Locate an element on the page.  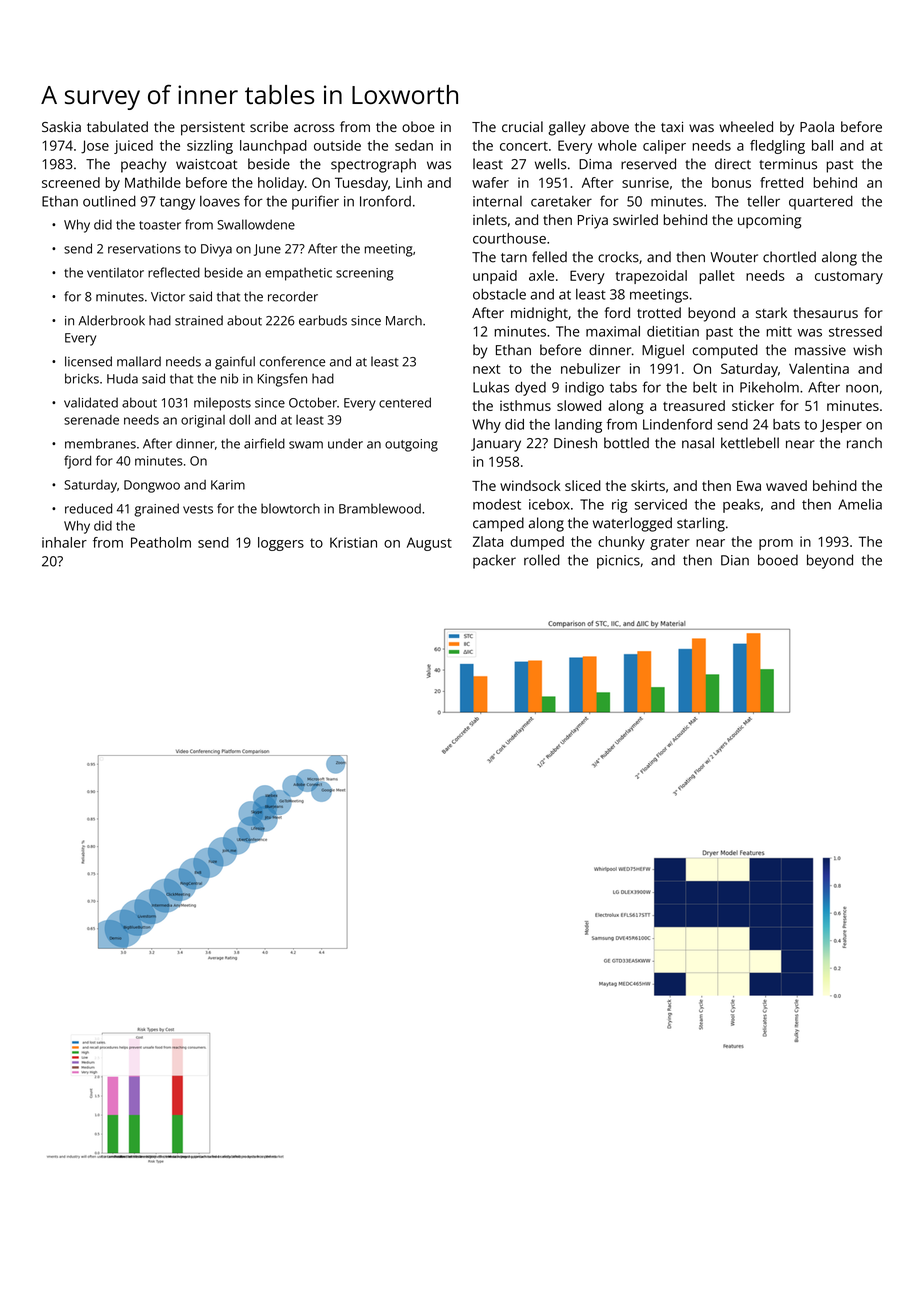
customary is located at coordinates (849, 278).
